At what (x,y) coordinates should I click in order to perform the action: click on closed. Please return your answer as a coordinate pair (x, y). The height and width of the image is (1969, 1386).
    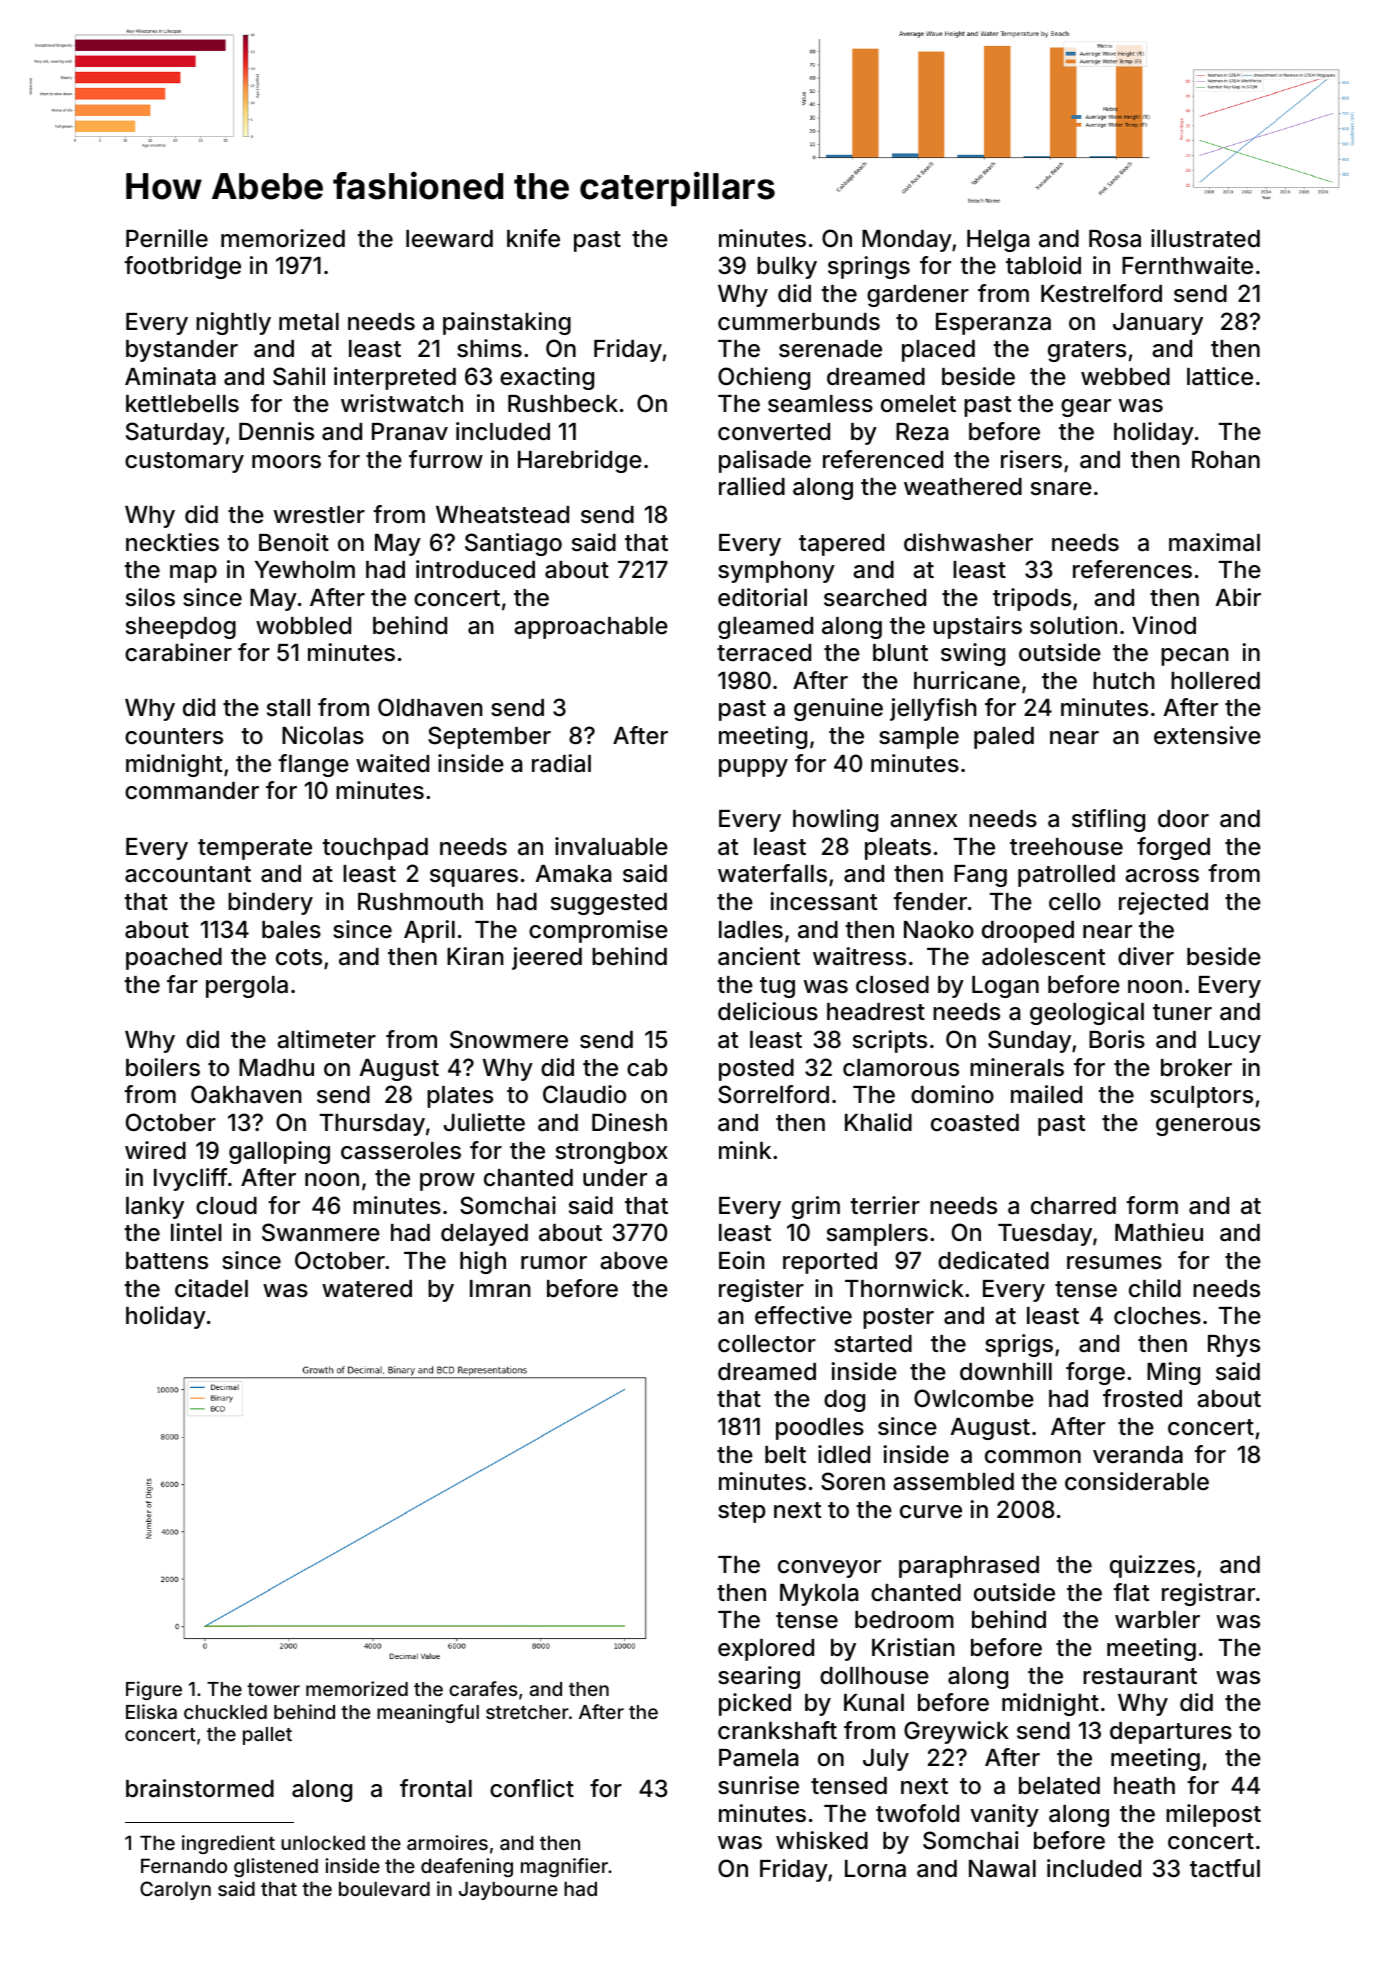
    Looking at the image, I should click on (892, 985).
